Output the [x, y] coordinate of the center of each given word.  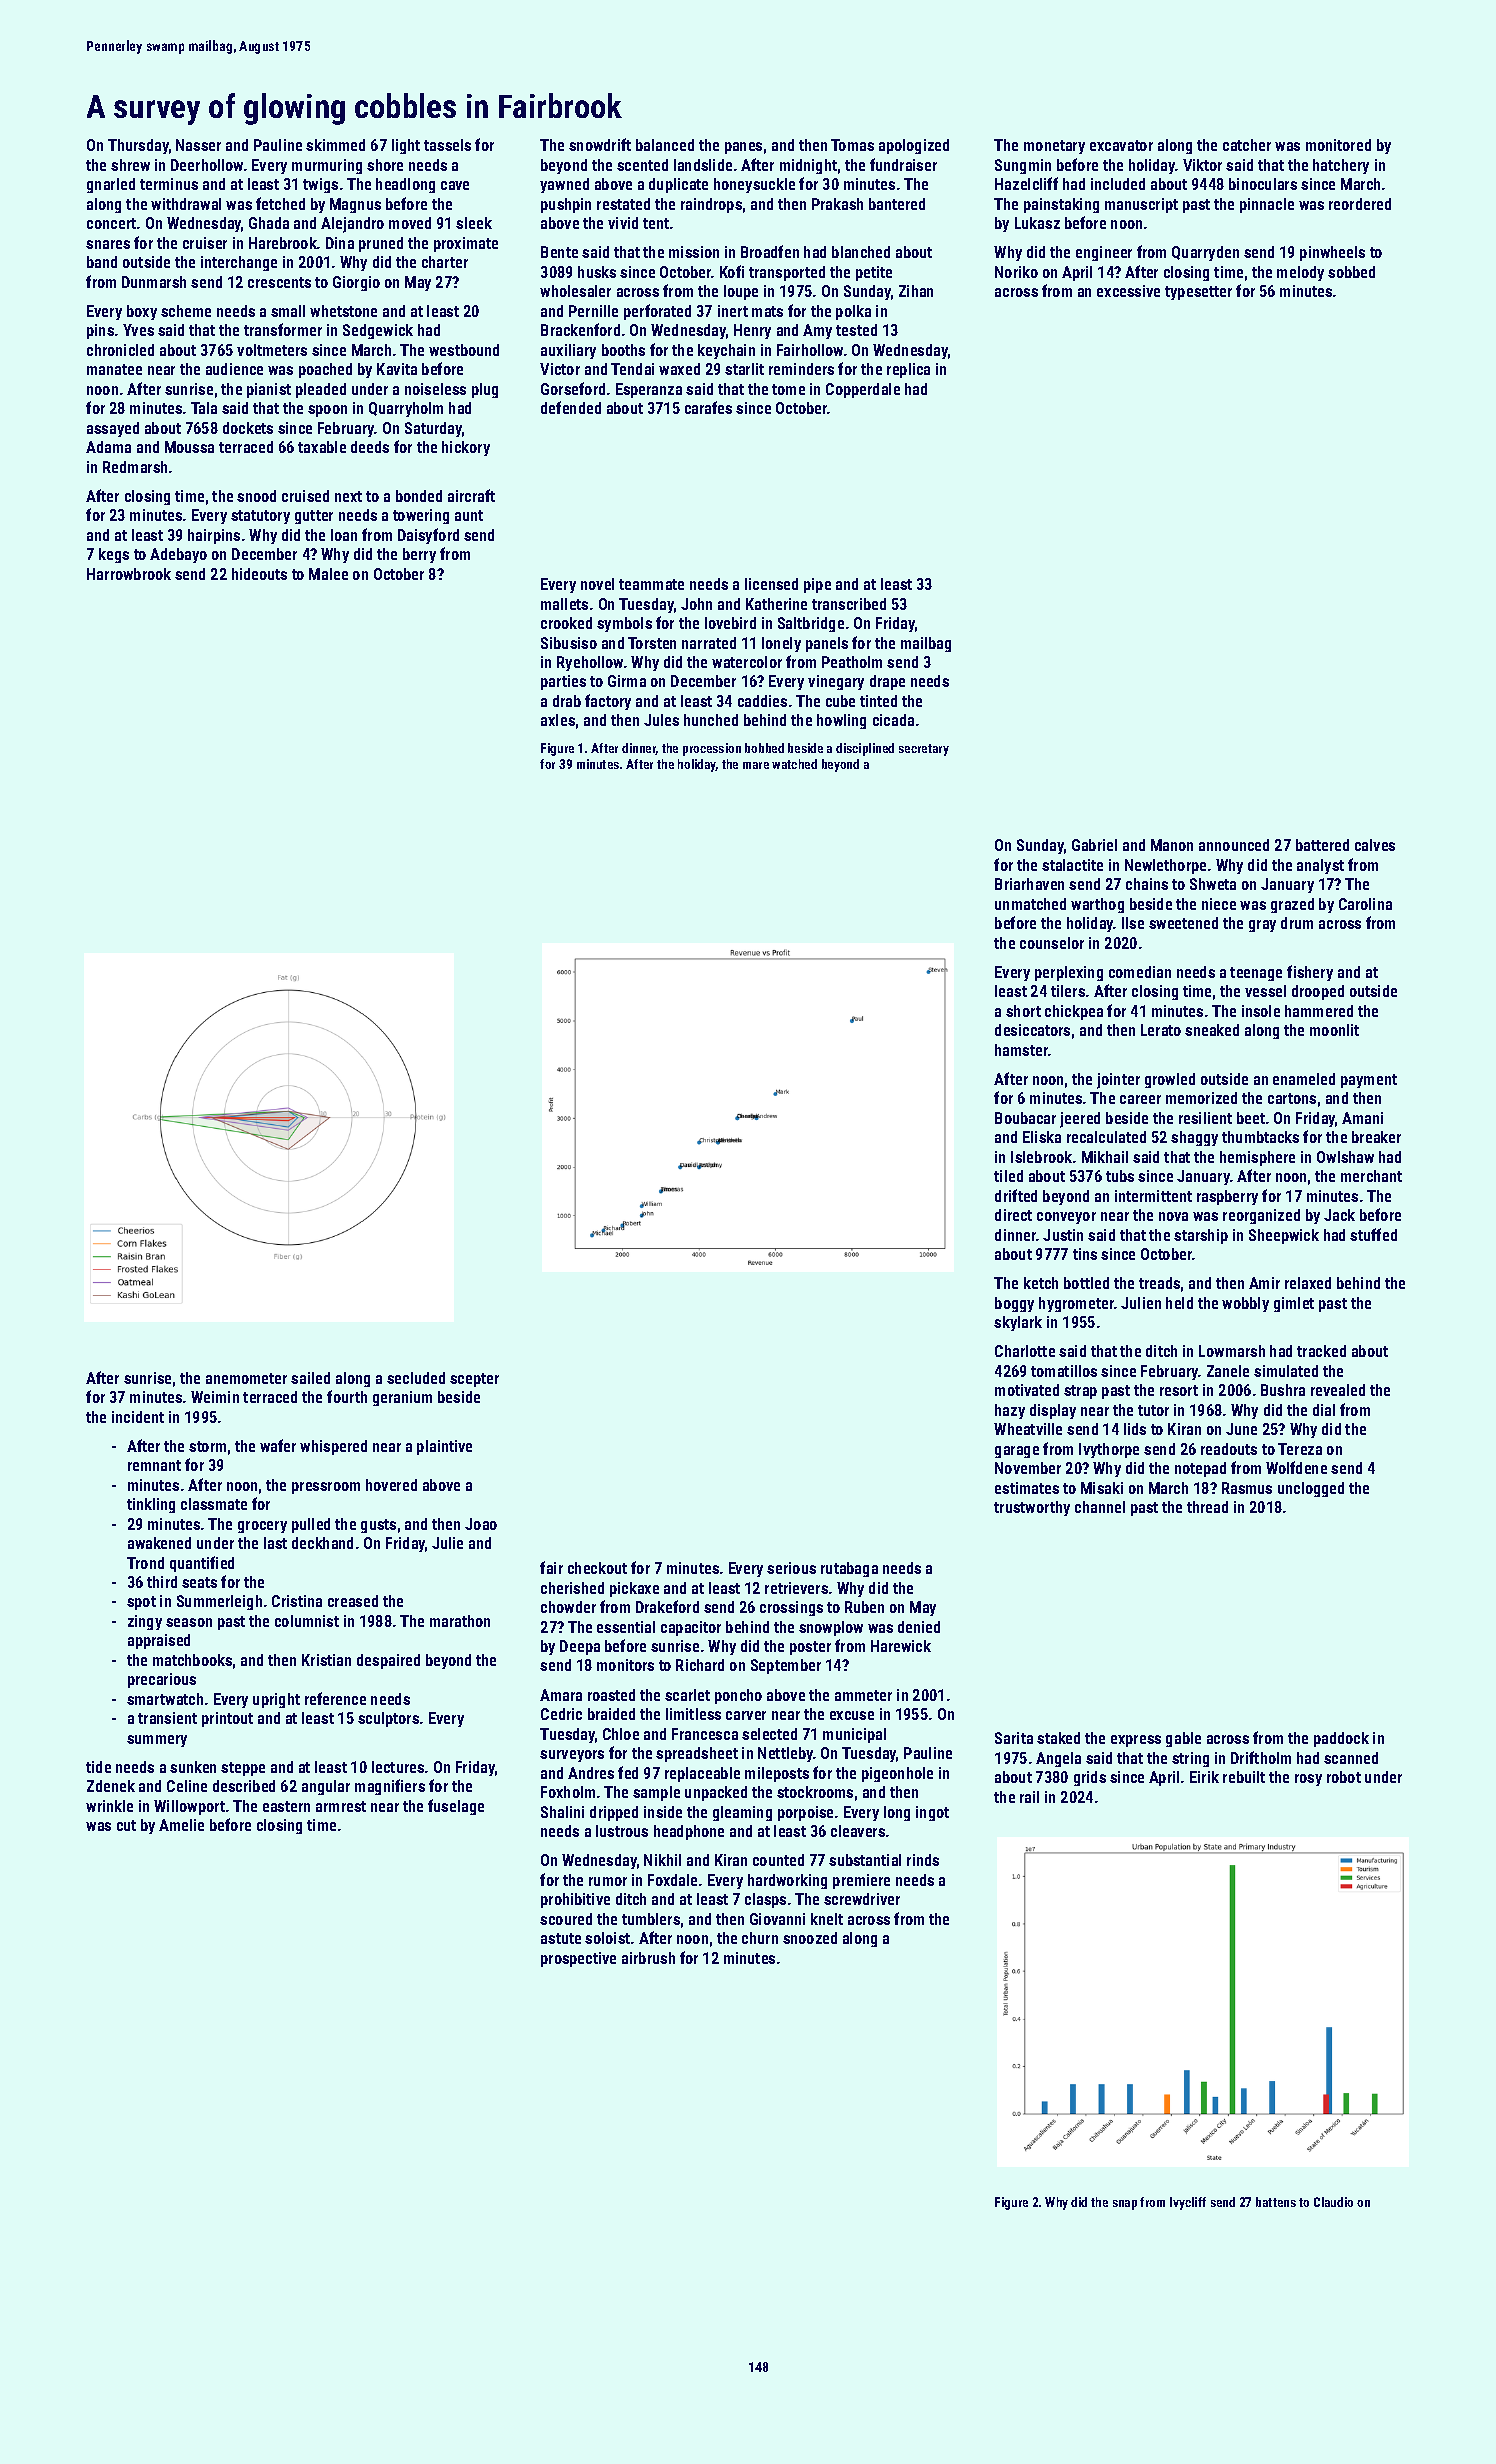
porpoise [805, 1813]
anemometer [246, 1378]
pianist [269, 390]
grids [1090, 1778]
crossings [791, 1608]
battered [1322, 845]
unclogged [1311, 1489]
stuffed [1373, 1234]
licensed [771, 584]
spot [141, 1603]
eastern [286, 1806]
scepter [474, 1380]
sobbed [1351, 272]
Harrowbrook [129, 574]
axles [558, 720]
